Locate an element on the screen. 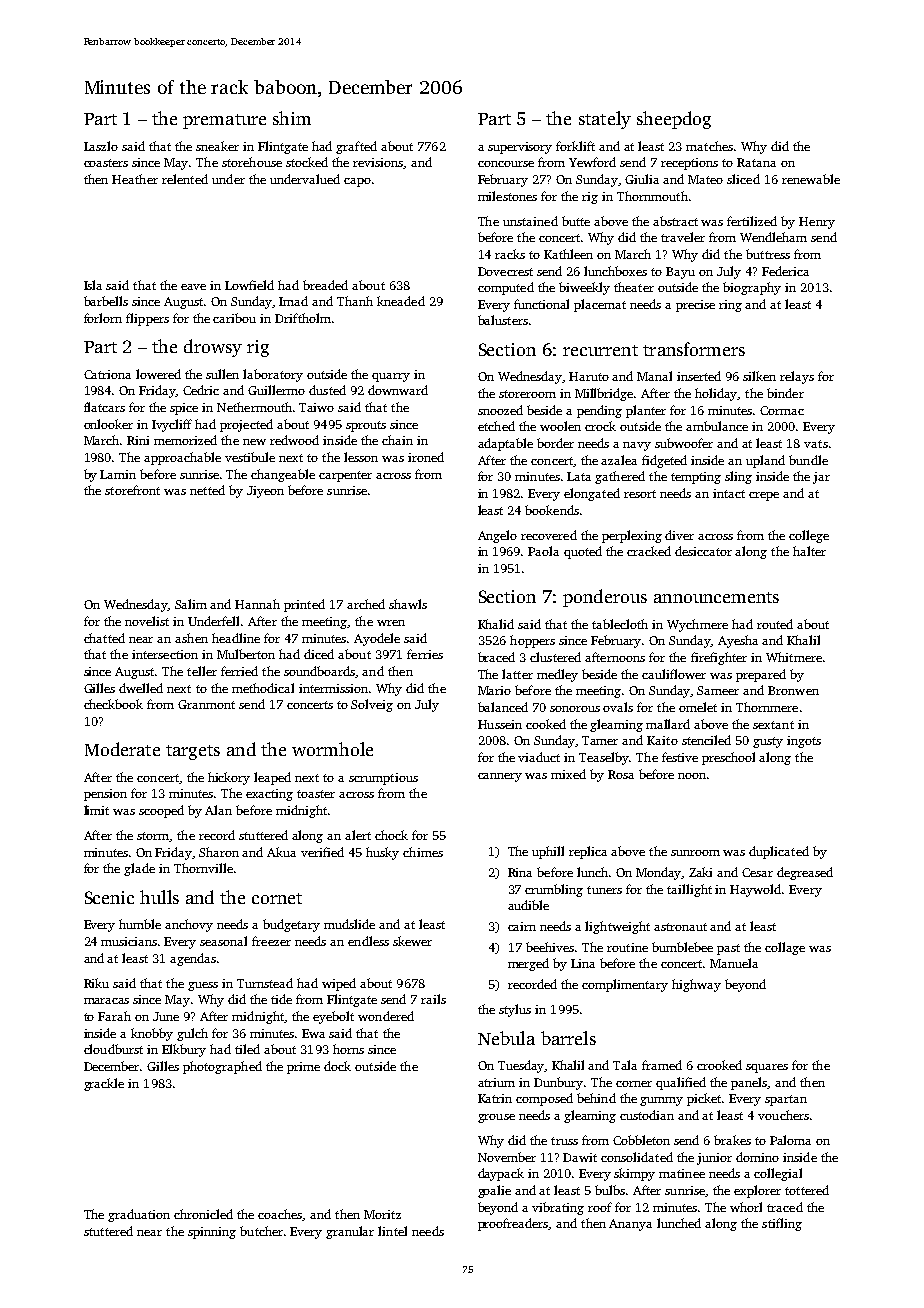  lesson is located at coordinates (361, 457).
